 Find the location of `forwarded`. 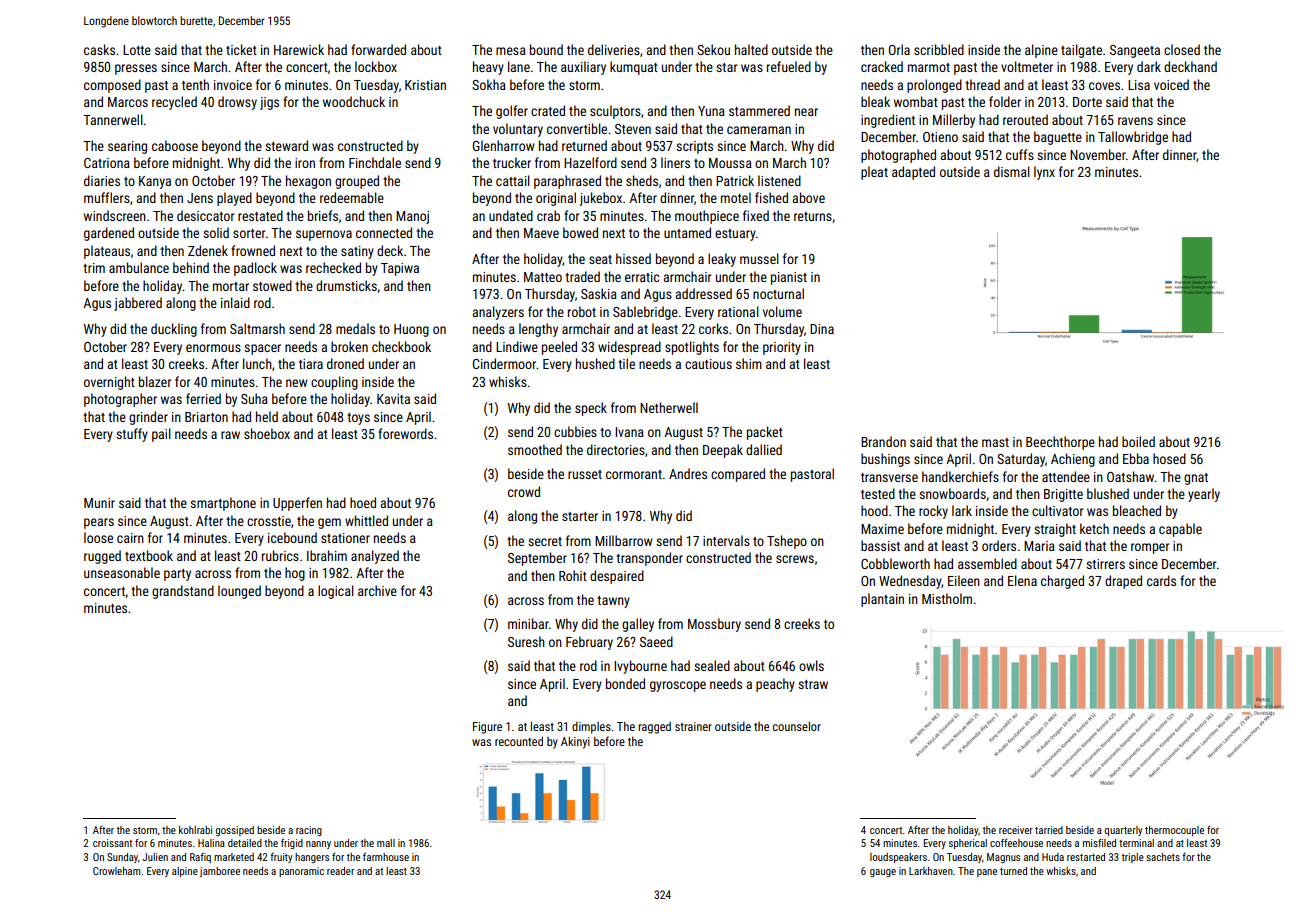

forwarded is located at coordinates (378, 49).
